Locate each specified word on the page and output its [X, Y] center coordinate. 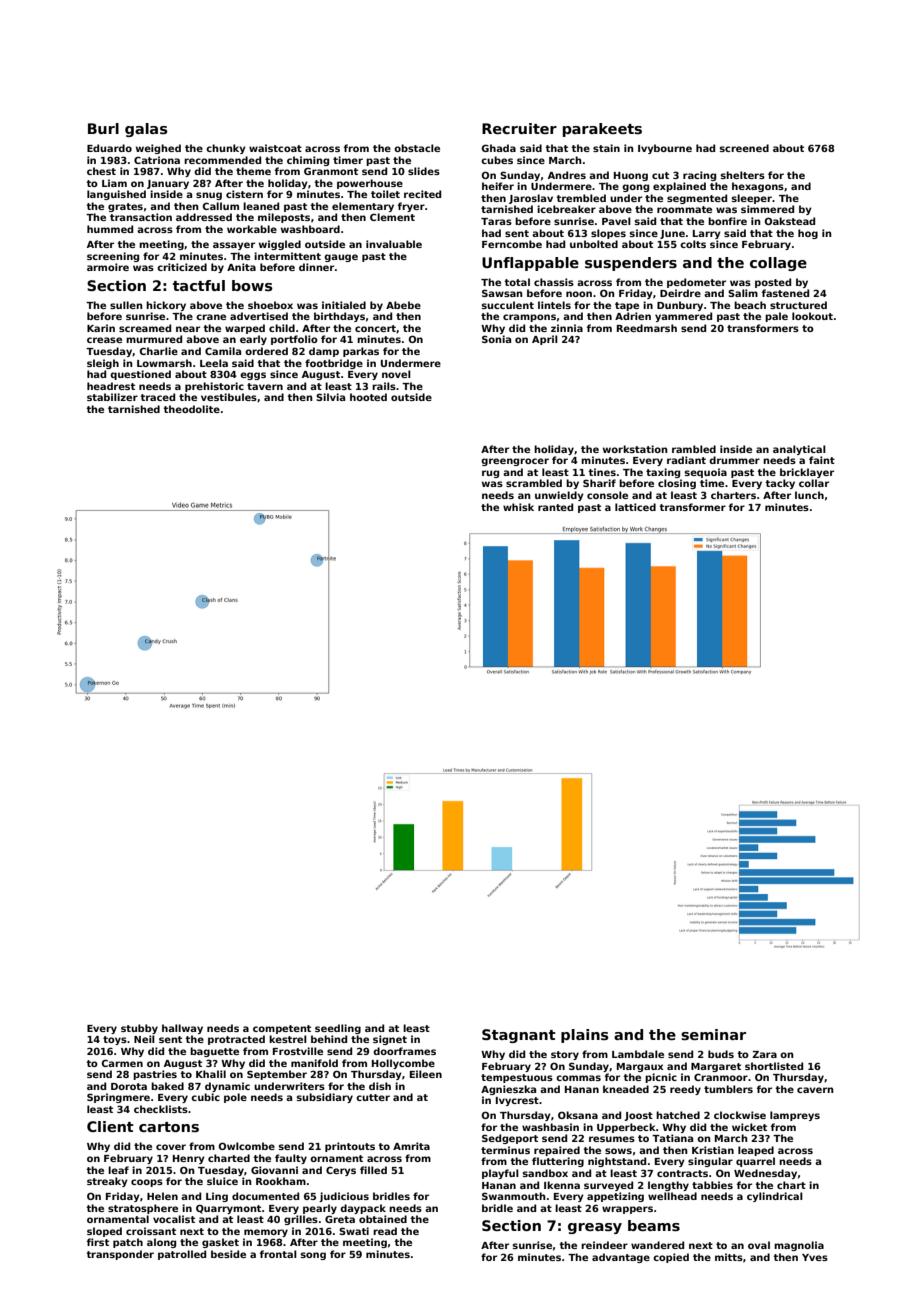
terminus [505, 1150]
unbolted [594, 244]
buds [721, 1054]
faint [822, 460]
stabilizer [112, 397]
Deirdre [680, 293]
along [161, 1243]
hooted [368, 397]
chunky [226, 149]
